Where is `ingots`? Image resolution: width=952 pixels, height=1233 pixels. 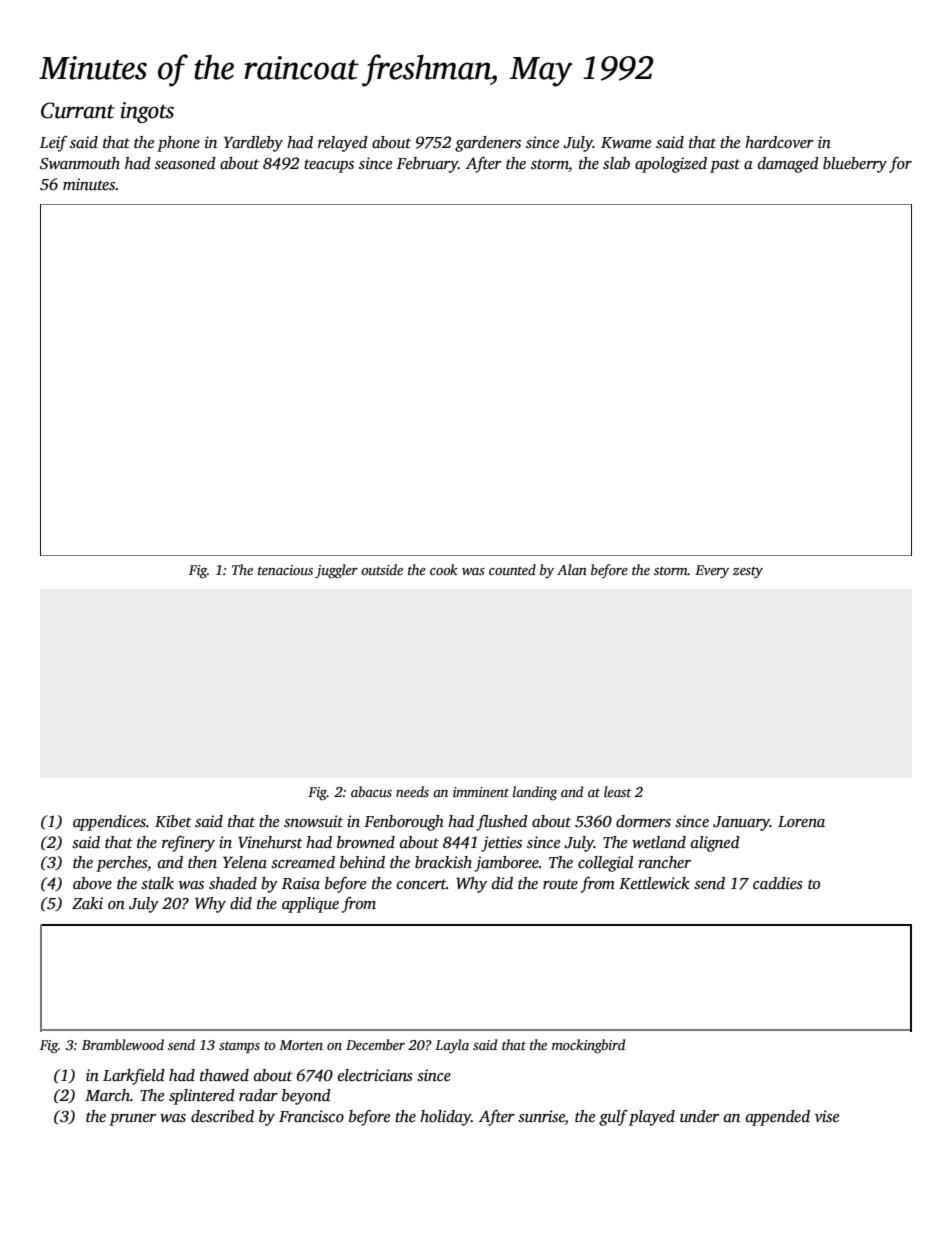
ingots is located at coordinates (147, 112).
